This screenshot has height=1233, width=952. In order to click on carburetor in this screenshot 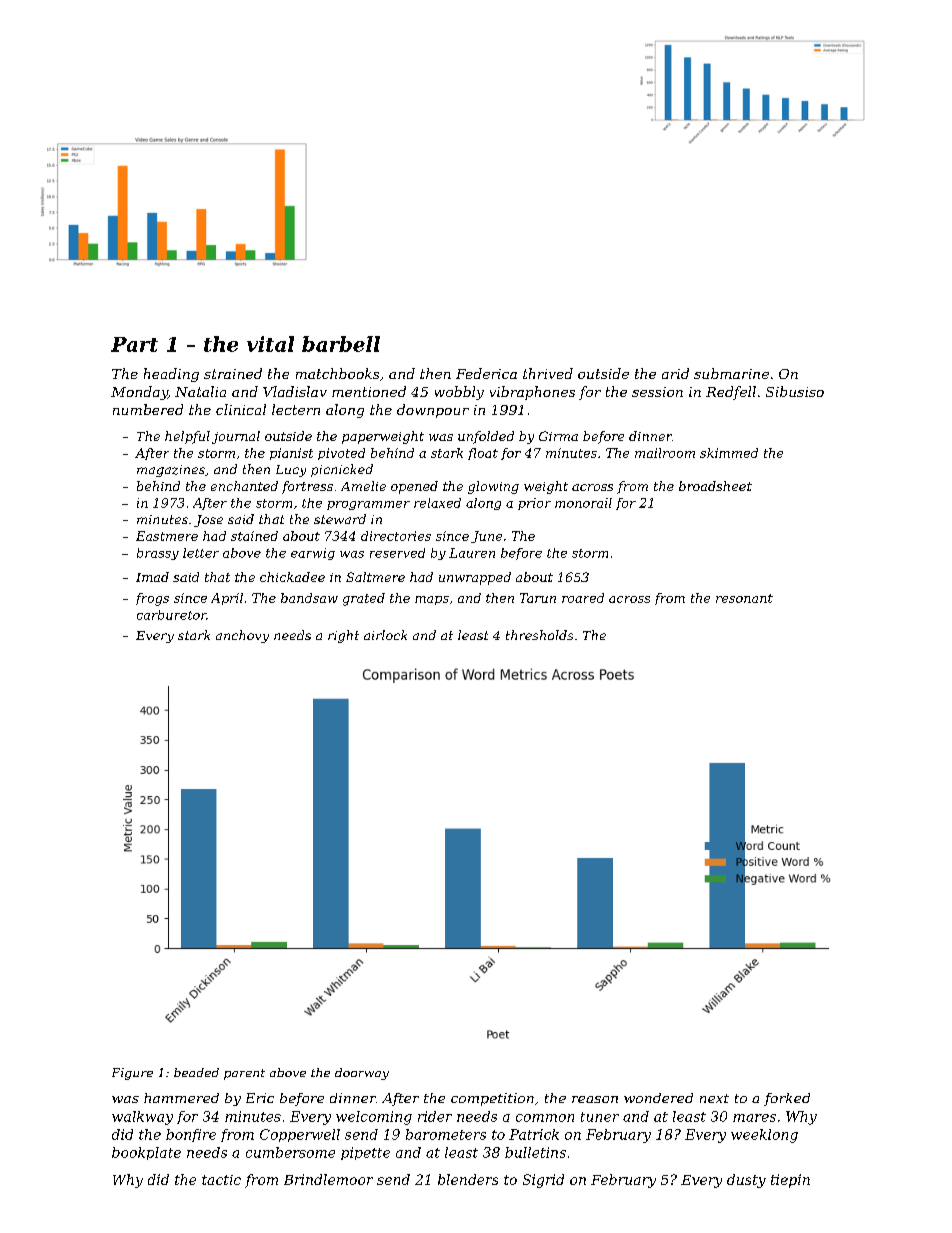, I will do `click(172, 615)`.
